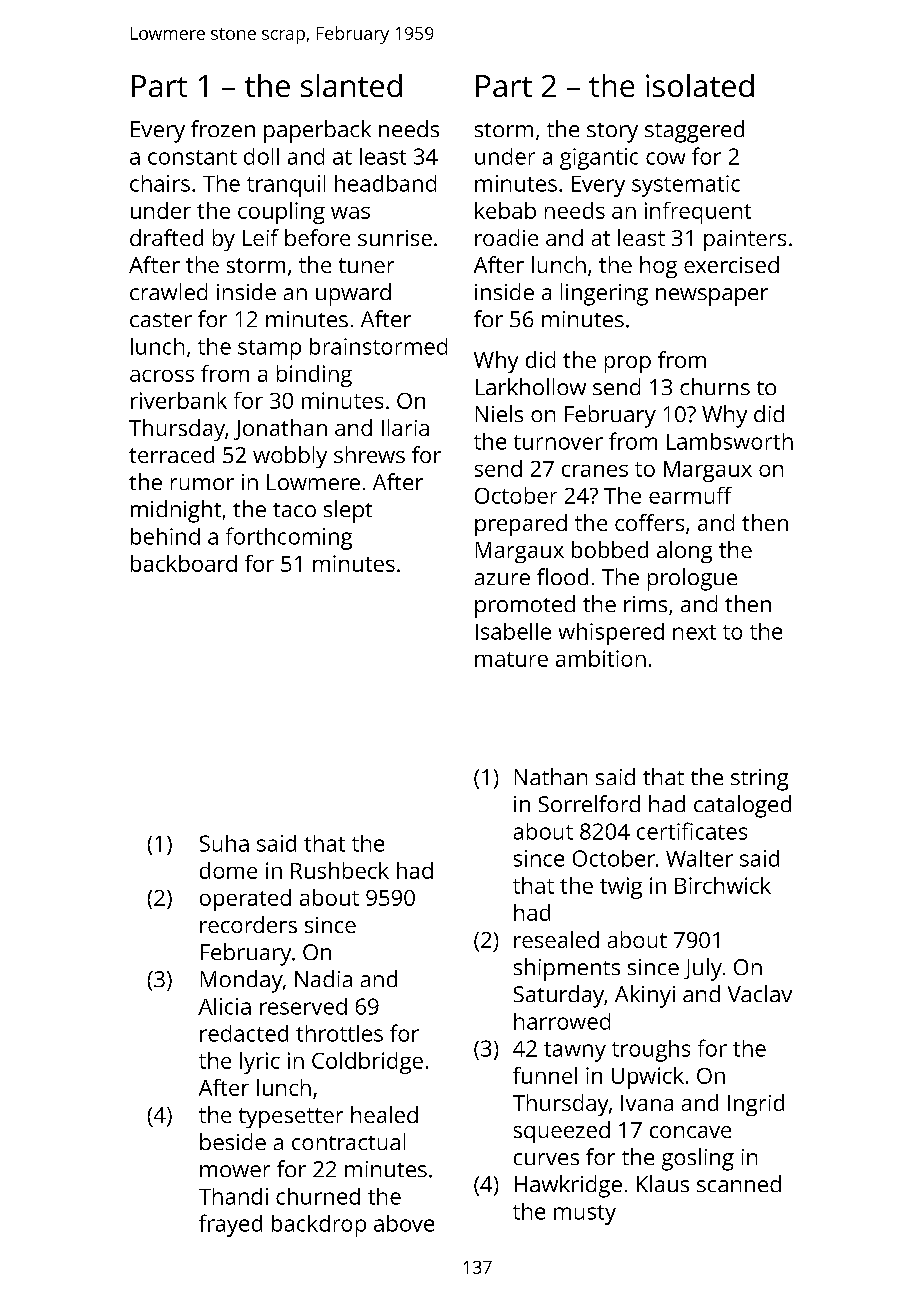  Describe the element at coordinates (694, 632) in the page. I see `next` at that location.
